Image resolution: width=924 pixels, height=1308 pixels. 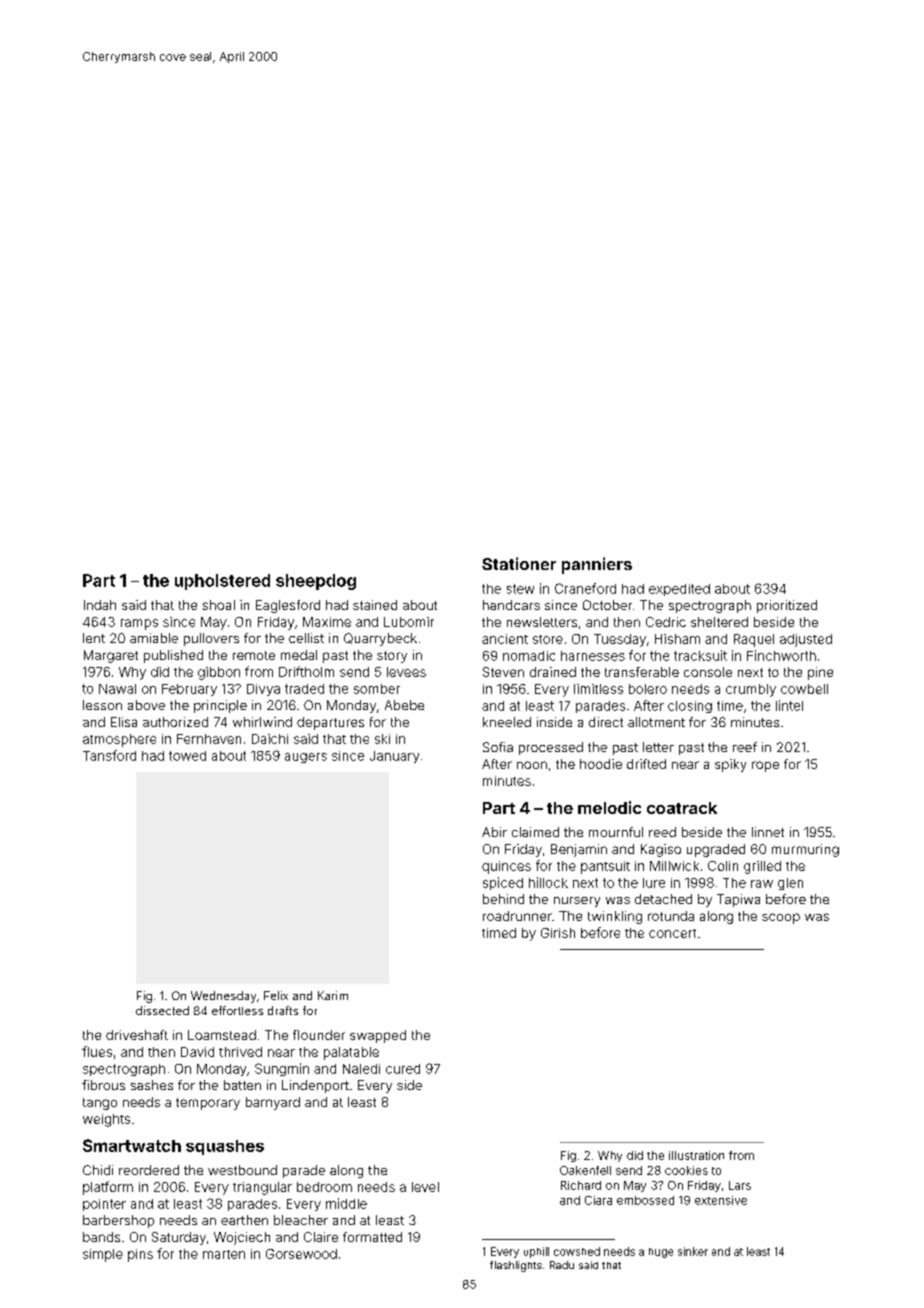 I want to click on flashlights, so click(x=516, y=1266).
